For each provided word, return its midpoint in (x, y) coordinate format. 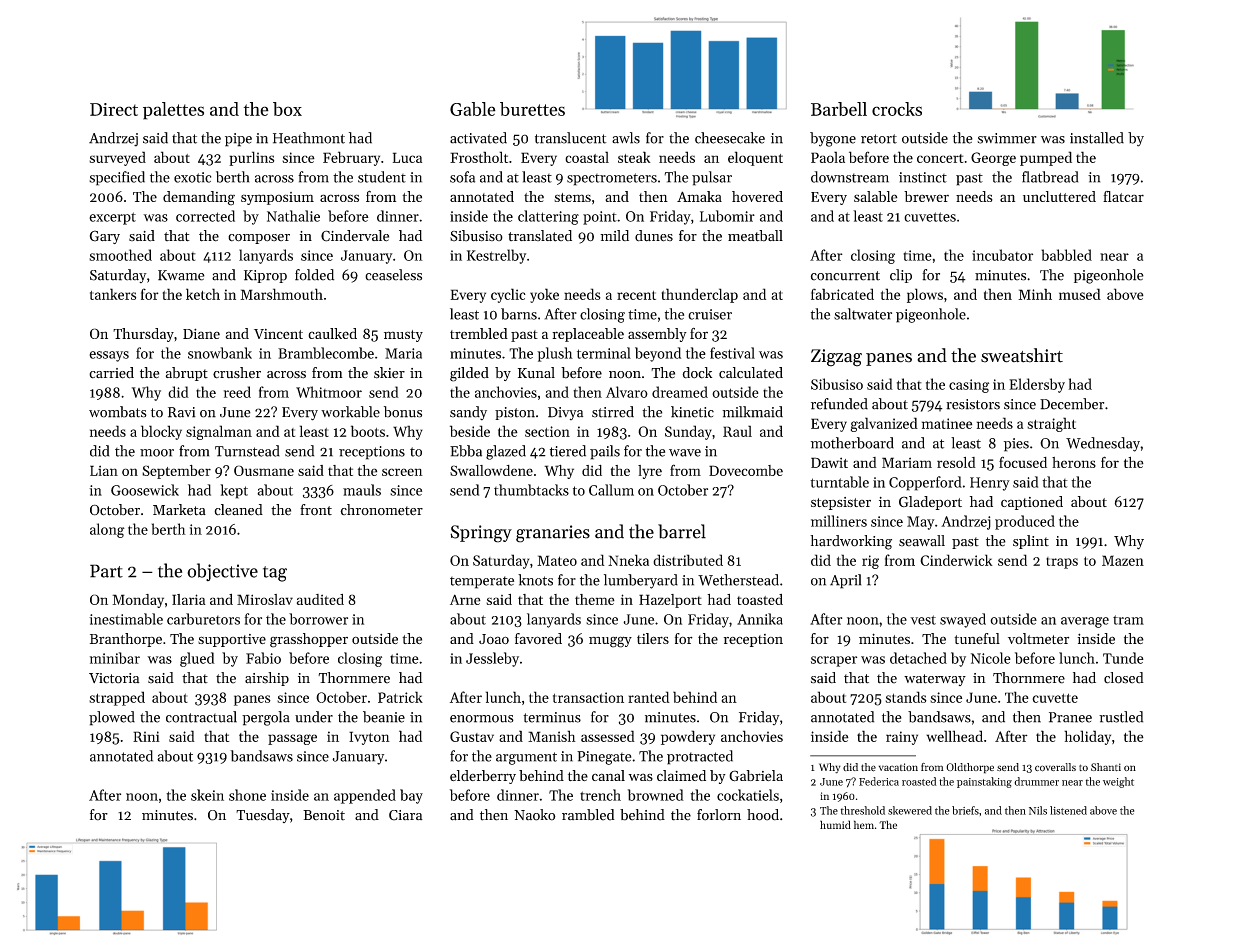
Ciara (406, 815)
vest (923, 620)
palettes (173, 111)
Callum (611, 490)
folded (314, 275)
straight (1051, 424)
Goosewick (145, 490)
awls (626, 138)
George (993, 159)
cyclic (508, 295)
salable (876, 196)
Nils (1038, 810)
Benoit (324, 815)
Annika (760, 619)
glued (197, 659)
